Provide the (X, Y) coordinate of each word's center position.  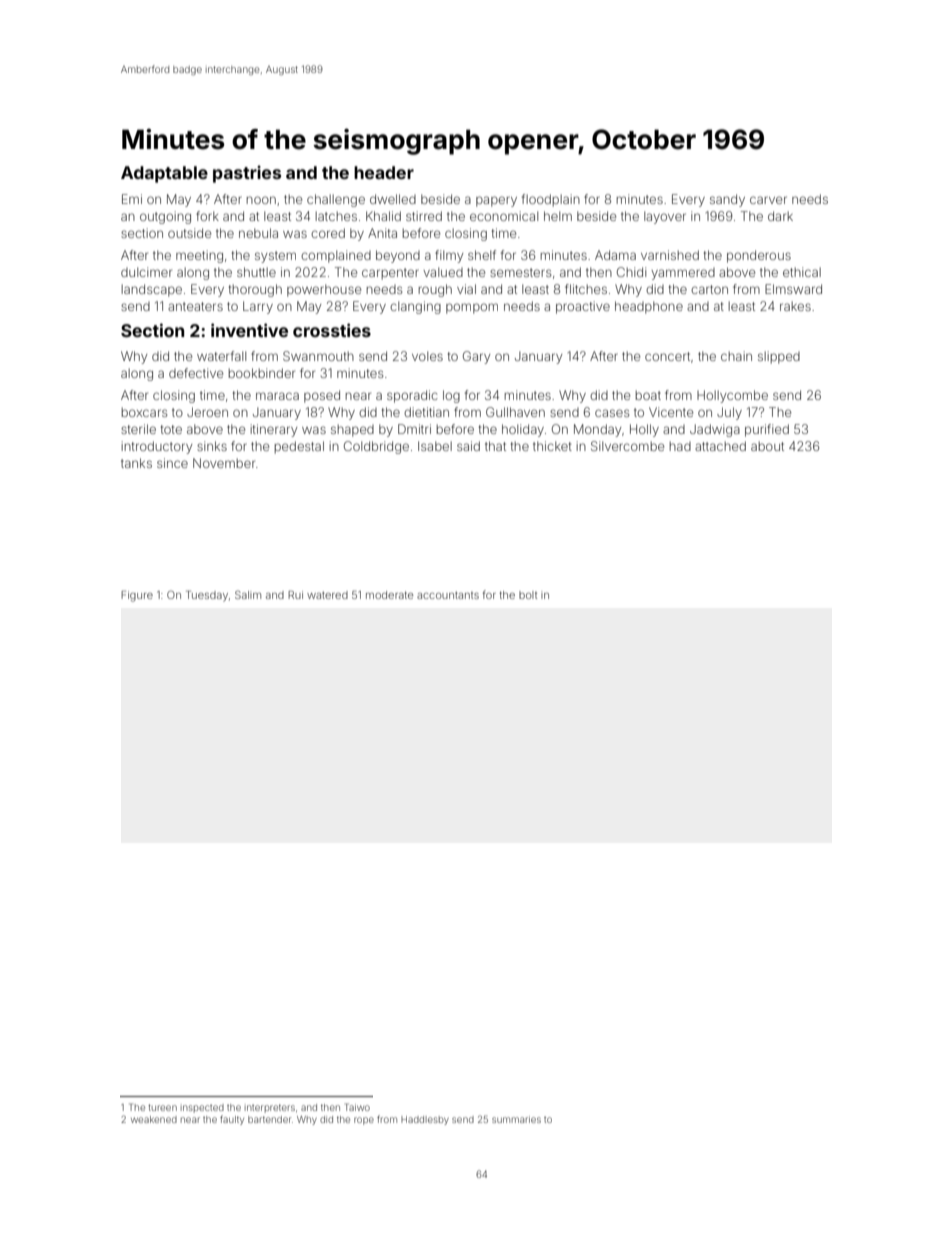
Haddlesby (425, 1120)
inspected (202, 1108)
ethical (802, 272)
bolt (528, 595)
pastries (247, 174)
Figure (137, 596)
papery (496, 201)
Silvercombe (627, 446)
